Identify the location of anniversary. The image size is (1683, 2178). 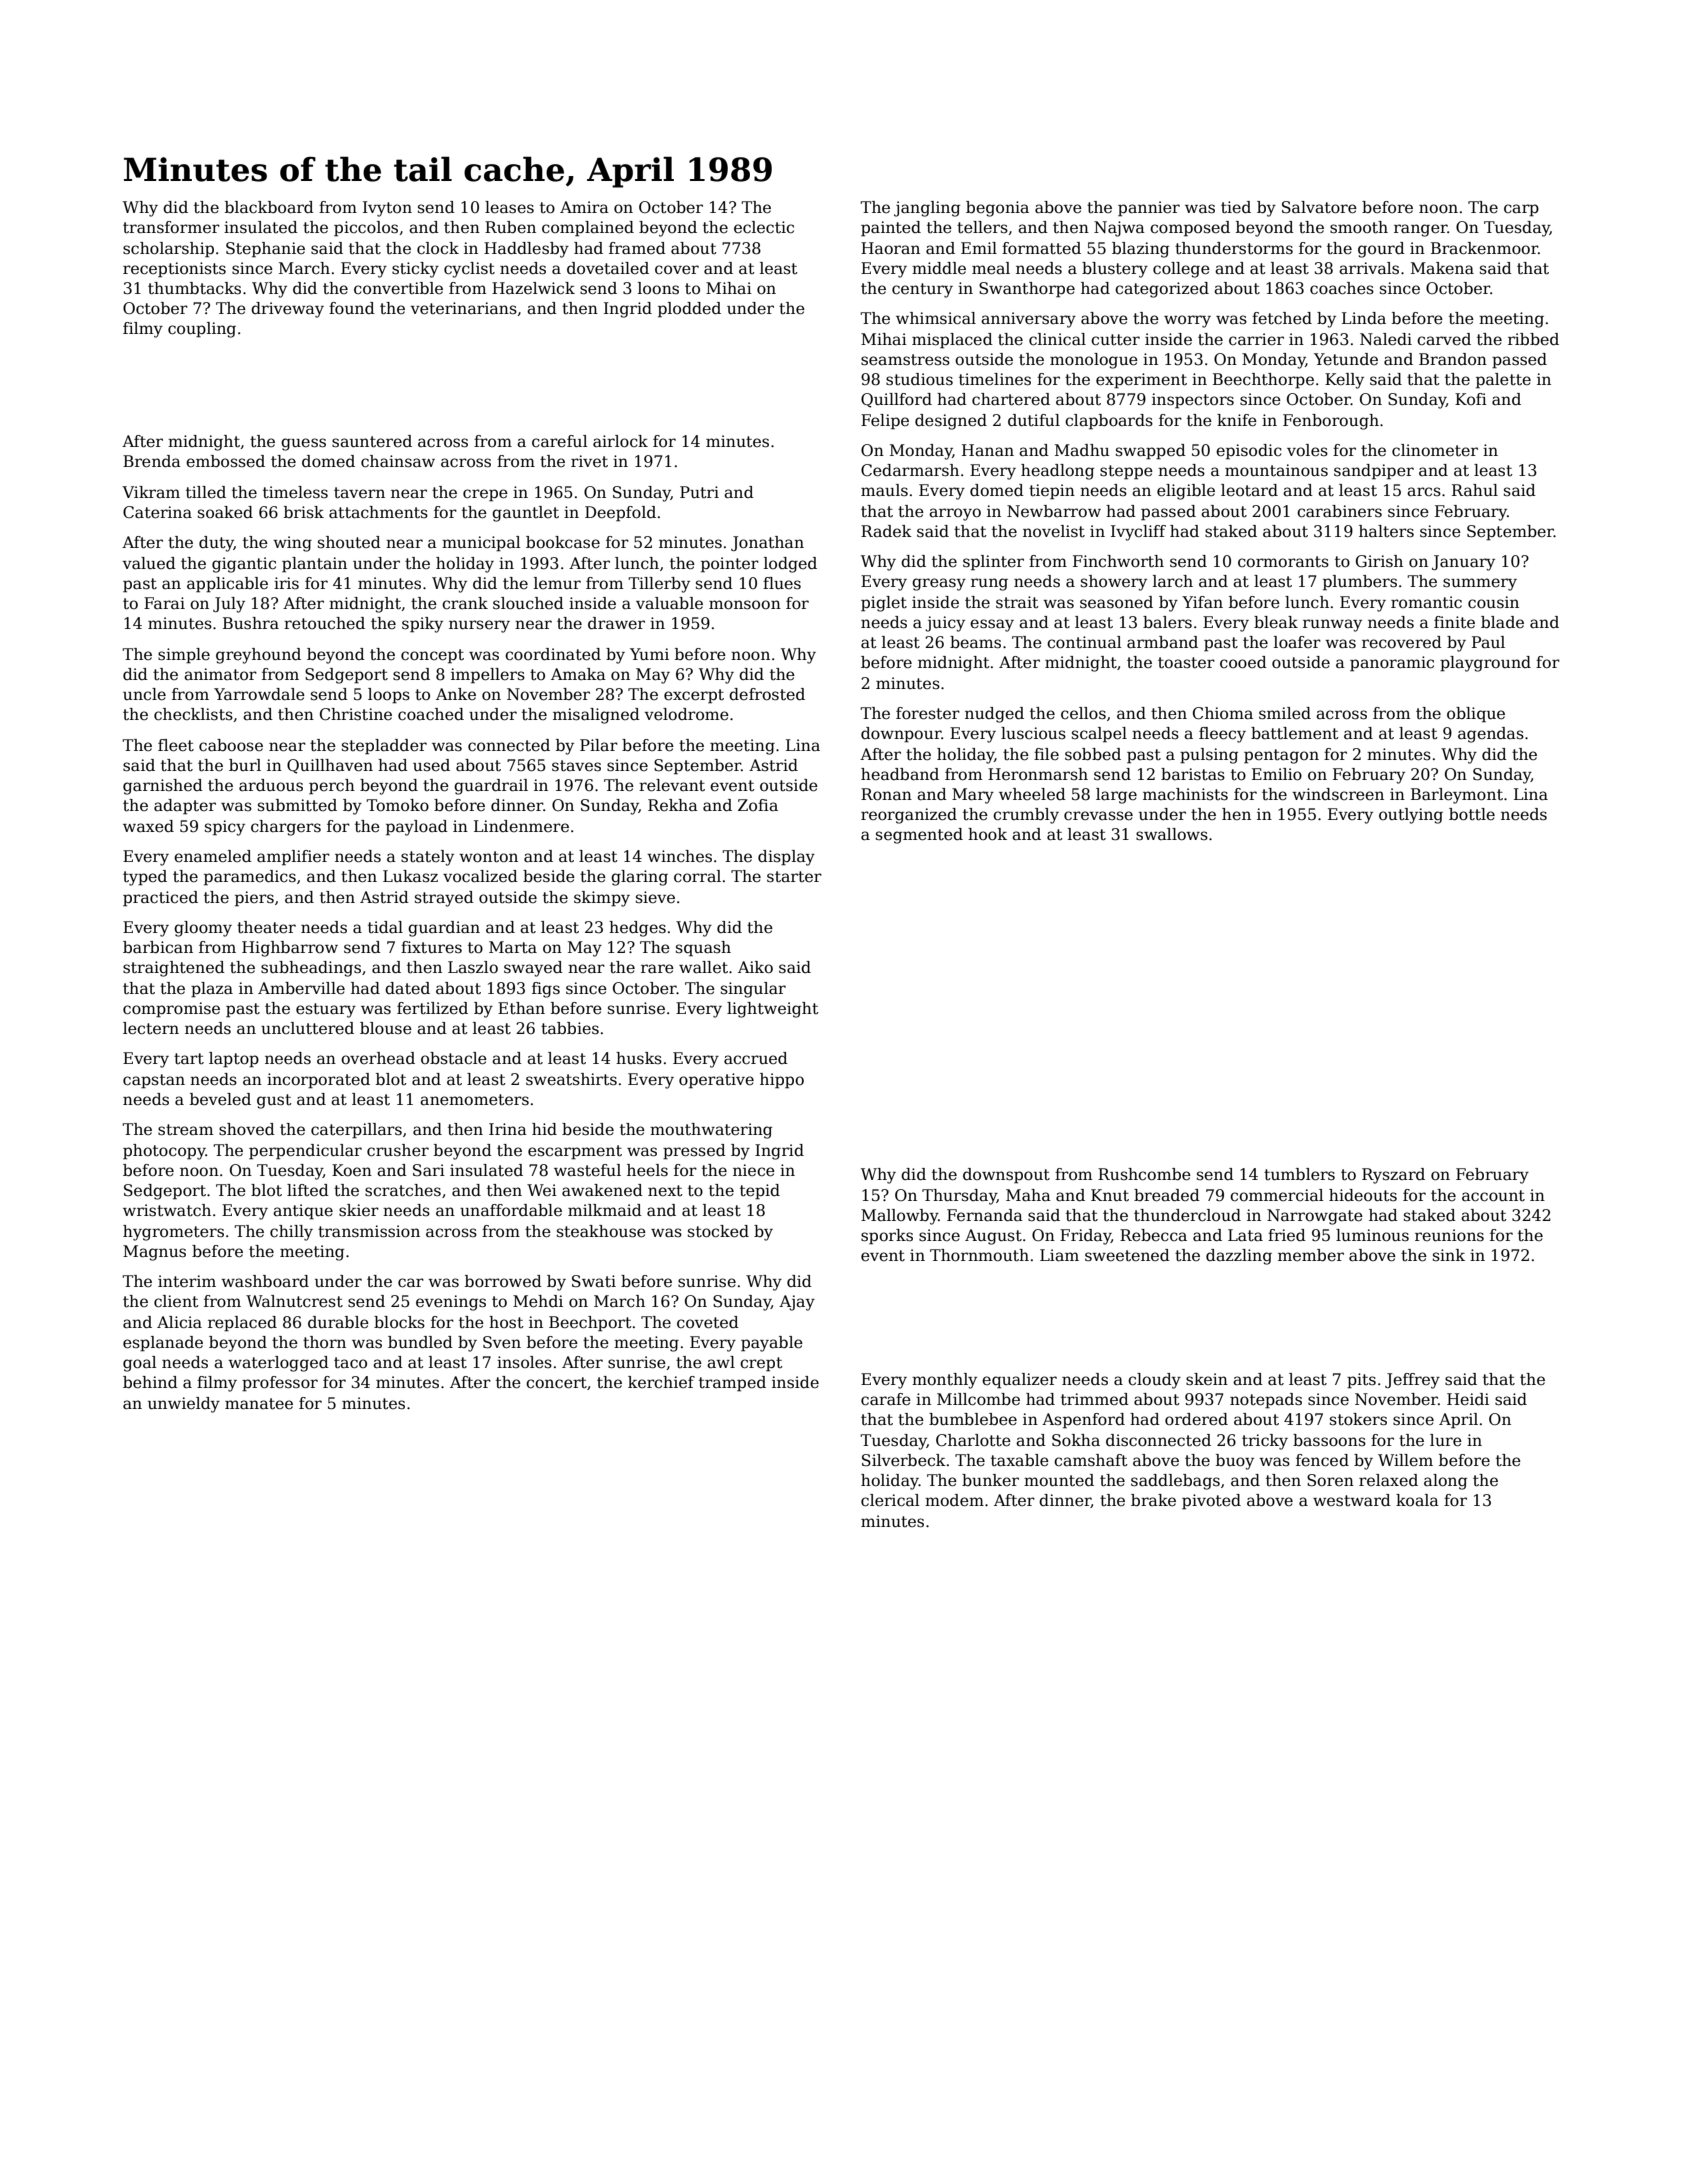
(1028, 320).
